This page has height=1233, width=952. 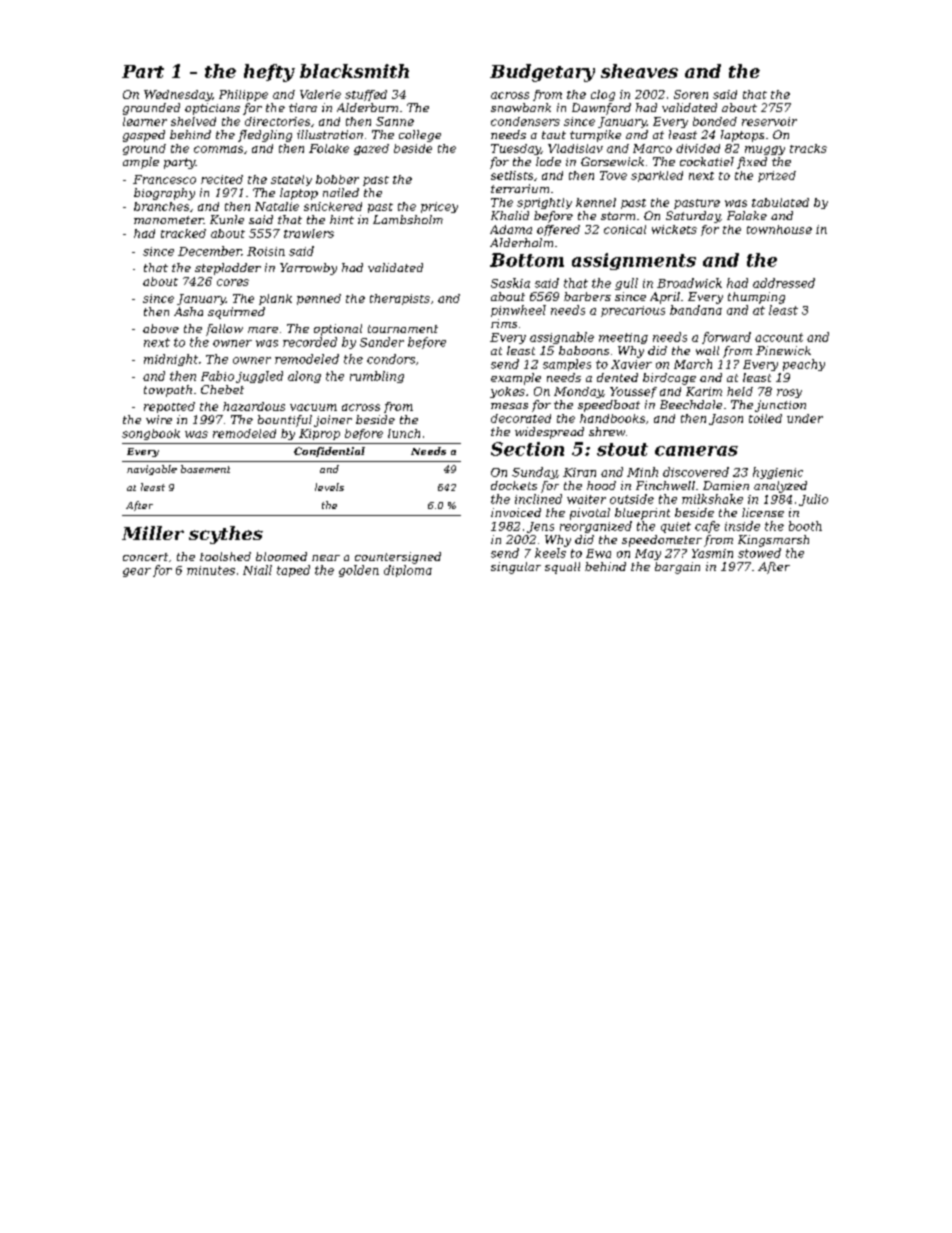 What do you see at coordinates (634, 261) in the page?
I see `assignments` at bounding box center [634, 261].
